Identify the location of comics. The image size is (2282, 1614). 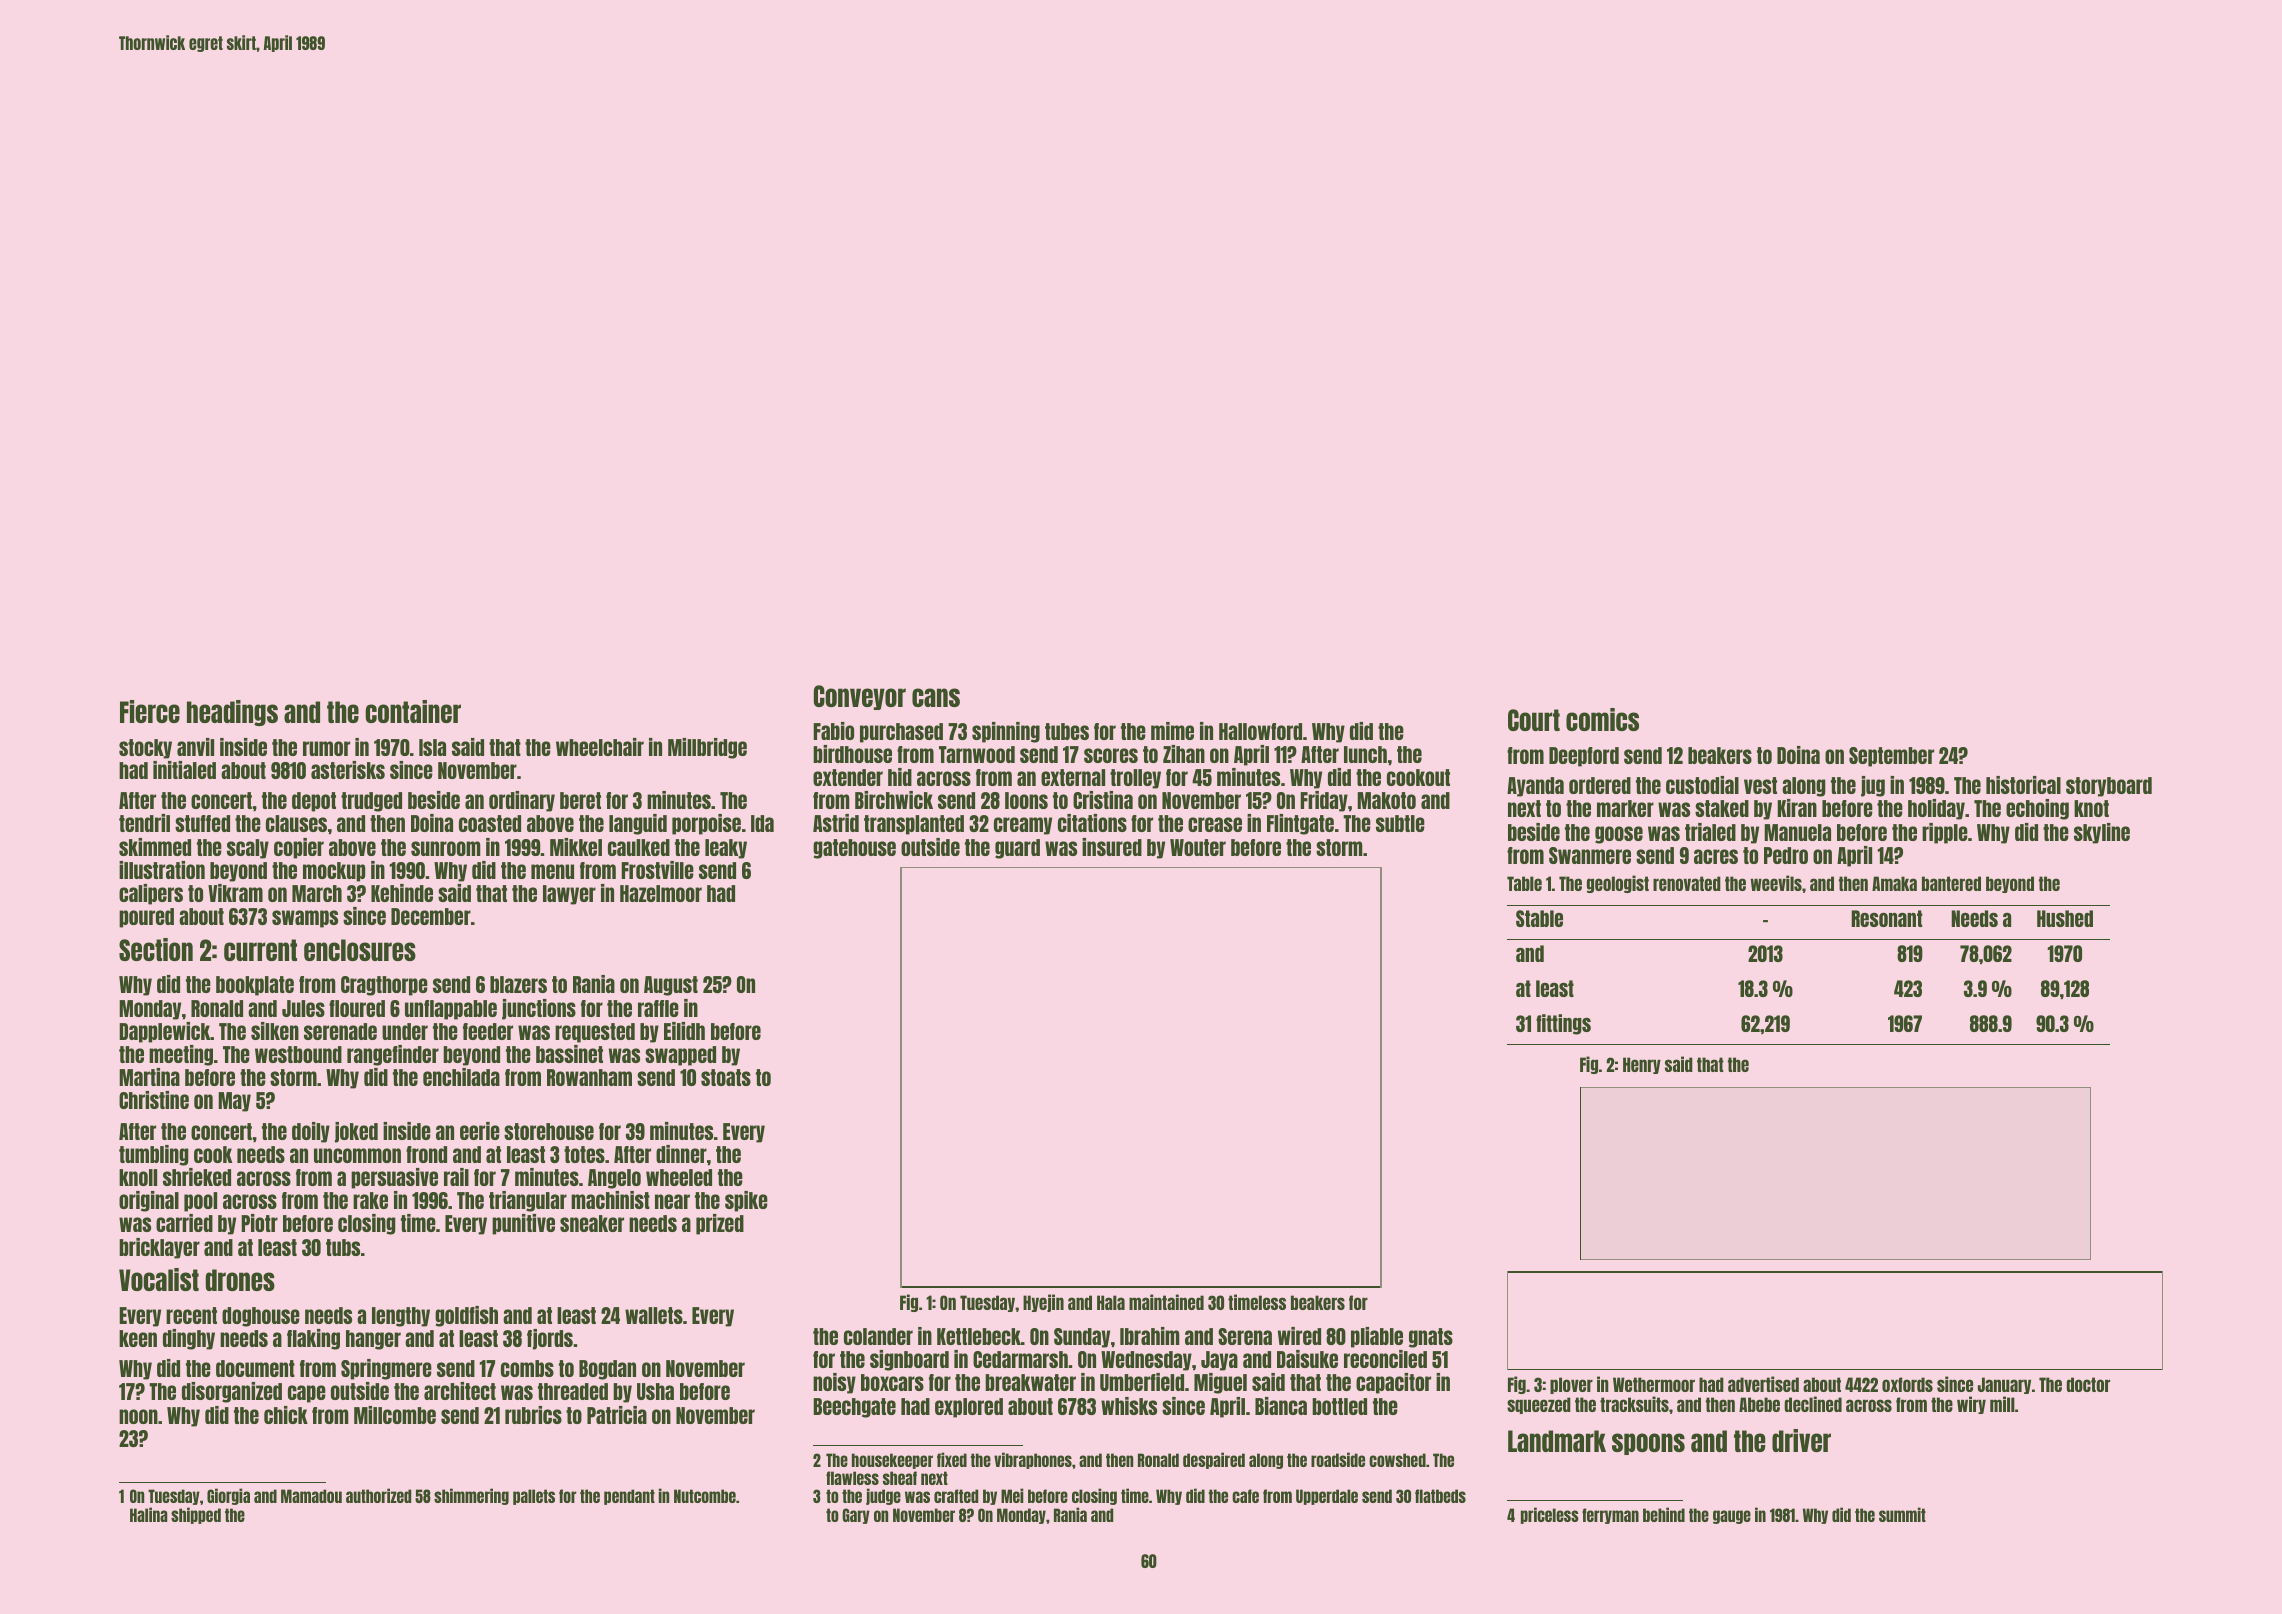
(1602, 719).
